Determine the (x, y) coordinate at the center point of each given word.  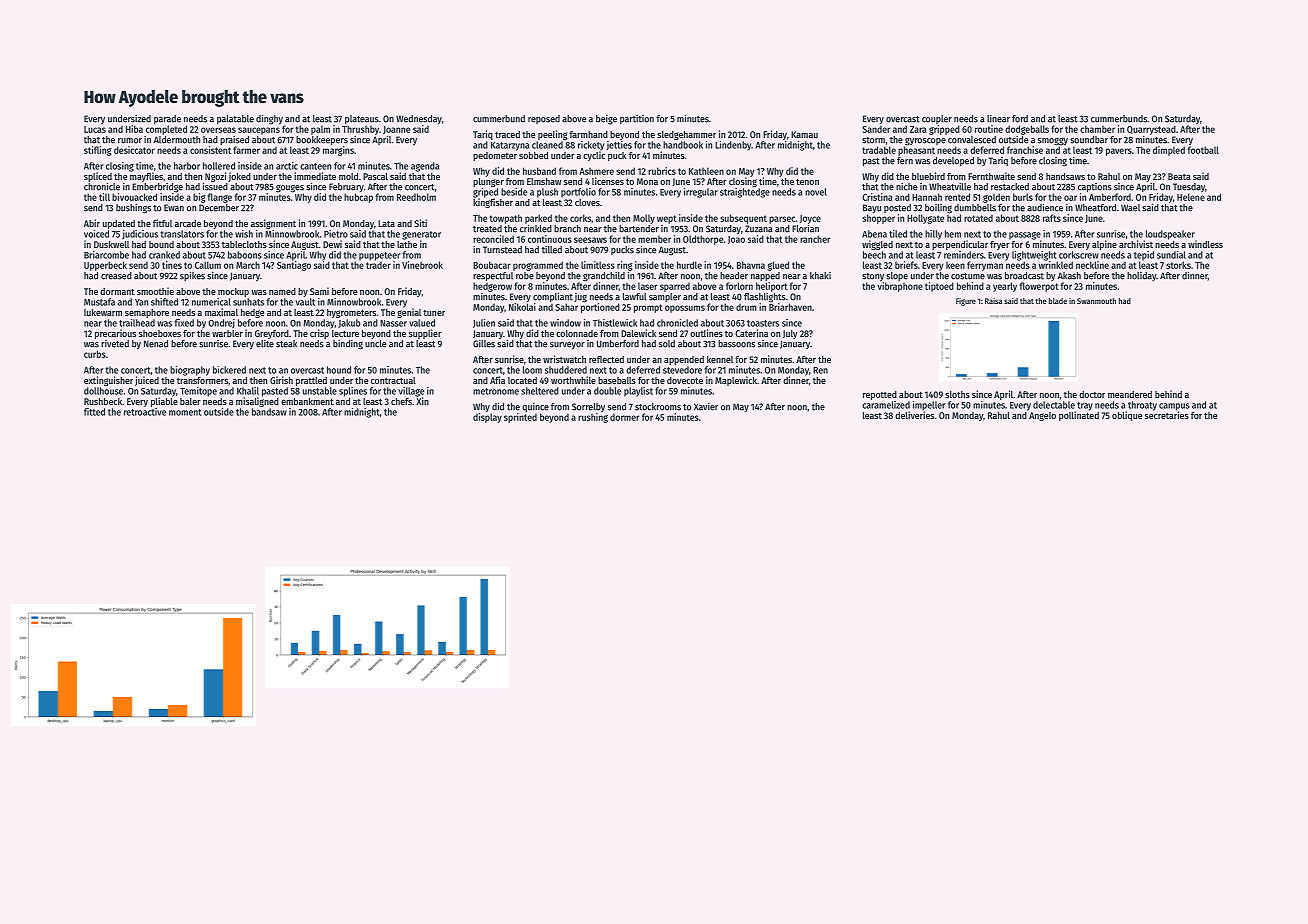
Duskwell (111, 244)
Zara (918, 129)
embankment (307, 401)
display (487, 418)
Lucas (95, 129)
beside (514, 192)
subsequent (743, 219)
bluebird (928, 176)
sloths (957, 394)
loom (532, 370)
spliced (98, 177)
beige (606, 120)
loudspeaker (1170, 235)
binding (348, 345)
